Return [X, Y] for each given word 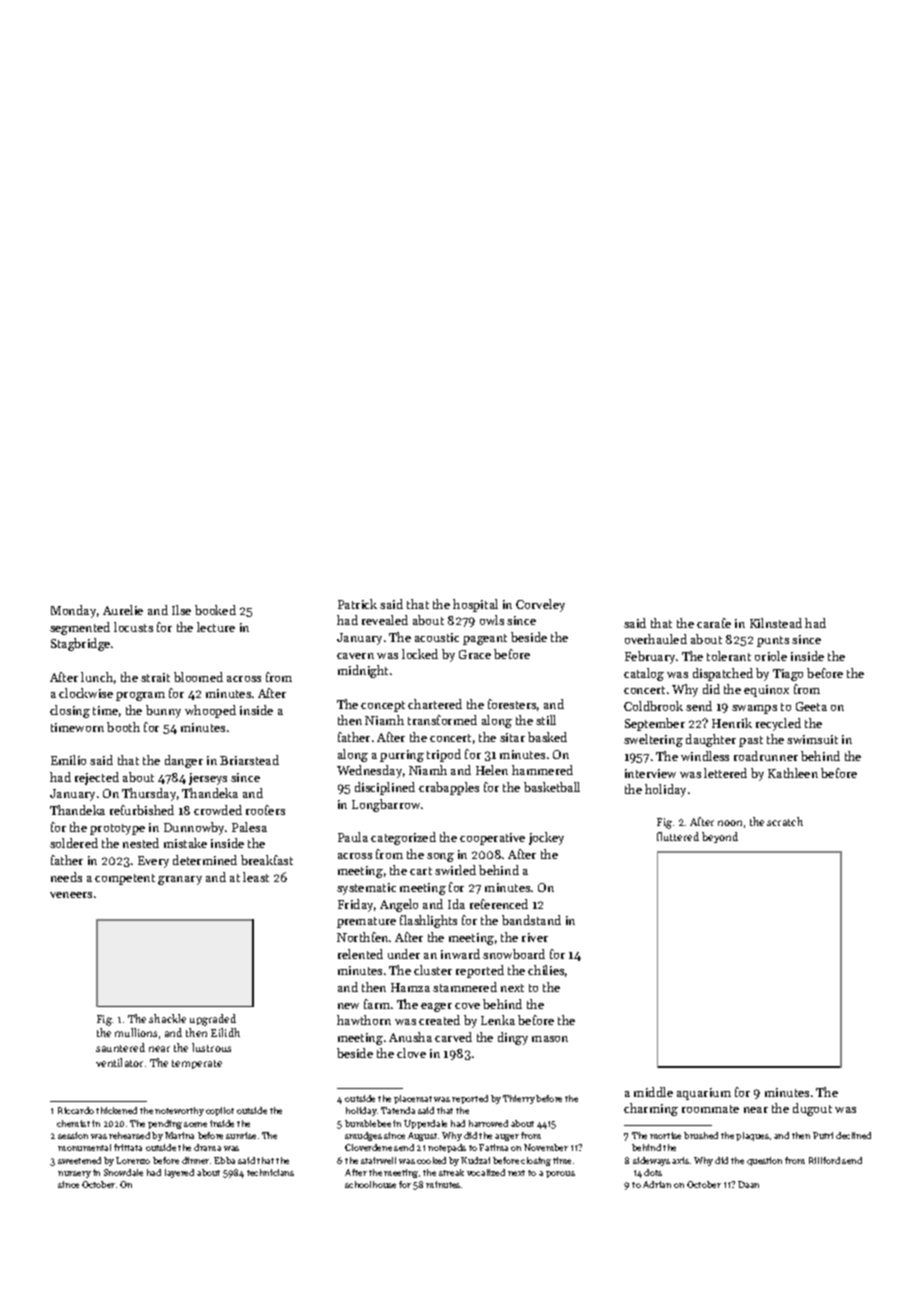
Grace [475, 654]
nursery [74, 1174]
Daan [748, 1184]
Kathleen [793, 773]
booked [215, 610]
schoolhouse [370, 1184]
